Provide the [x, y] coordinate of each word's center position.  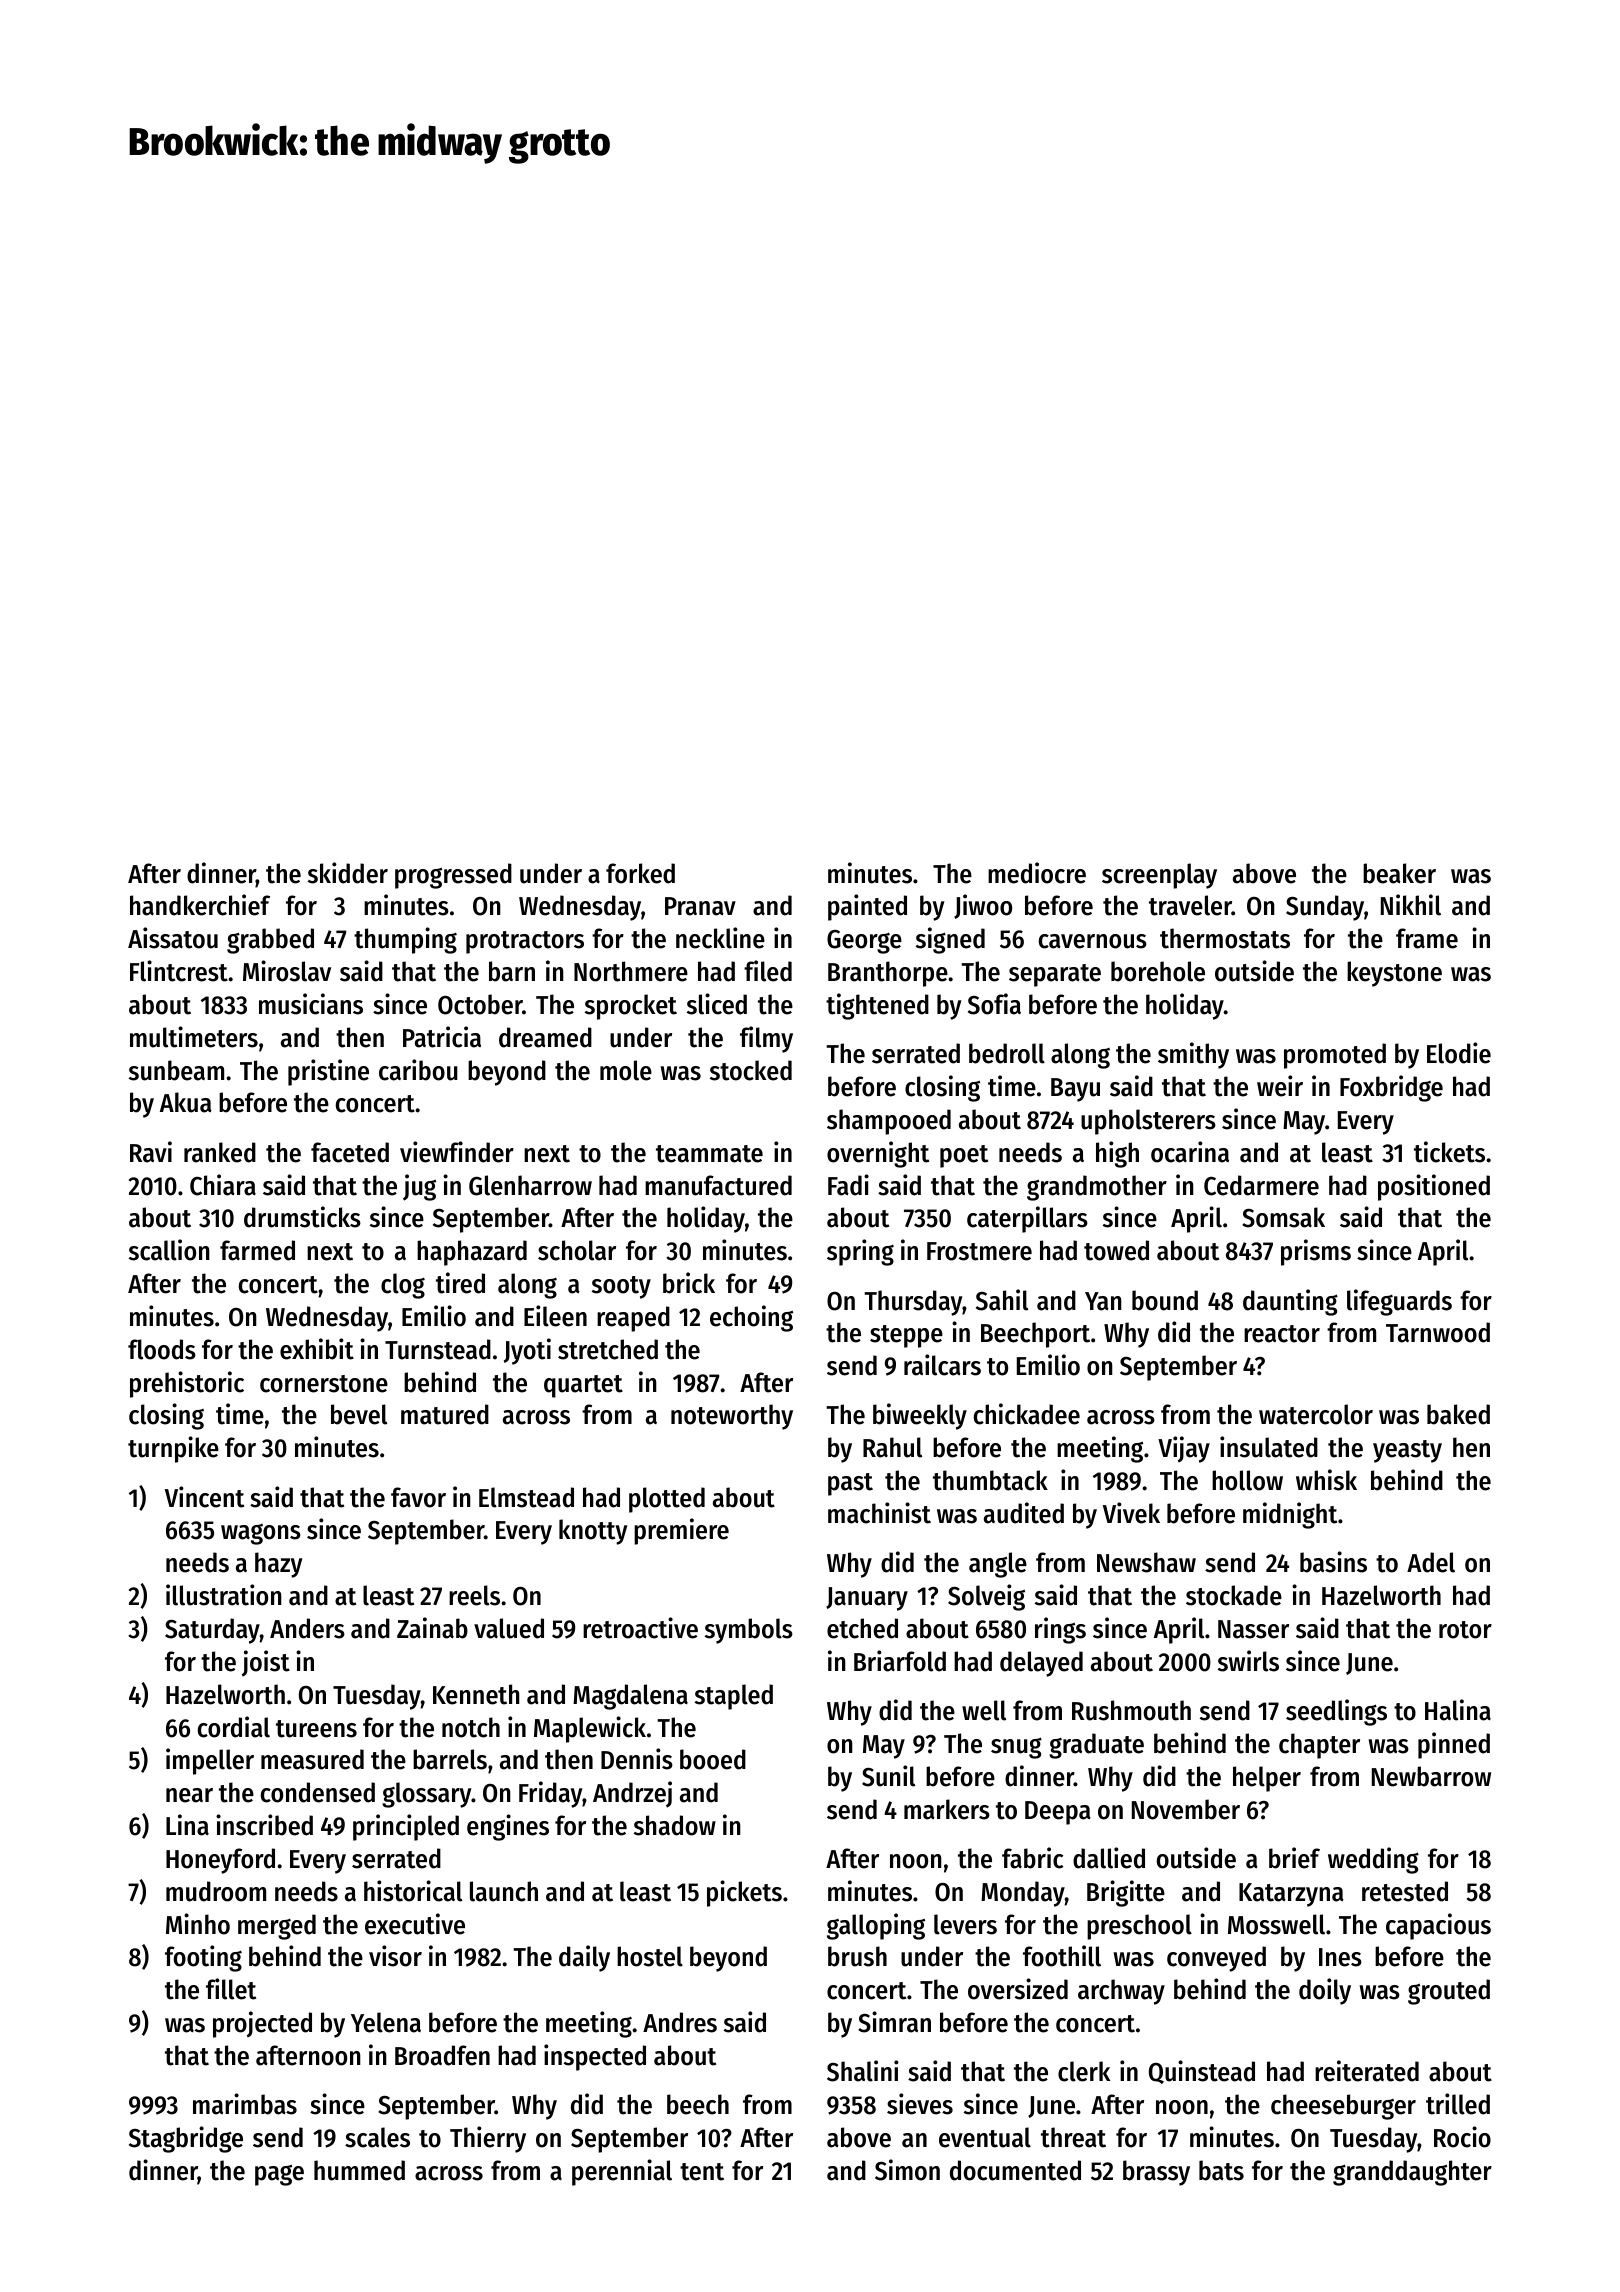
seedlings [1336, 1712]
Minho [198, 1924]
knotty [593, 1532]
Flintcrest [179, 971]
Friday [550, 1794]
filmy [766, 1039]
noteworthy [732, 1417]
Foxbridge [1391, 1088]
